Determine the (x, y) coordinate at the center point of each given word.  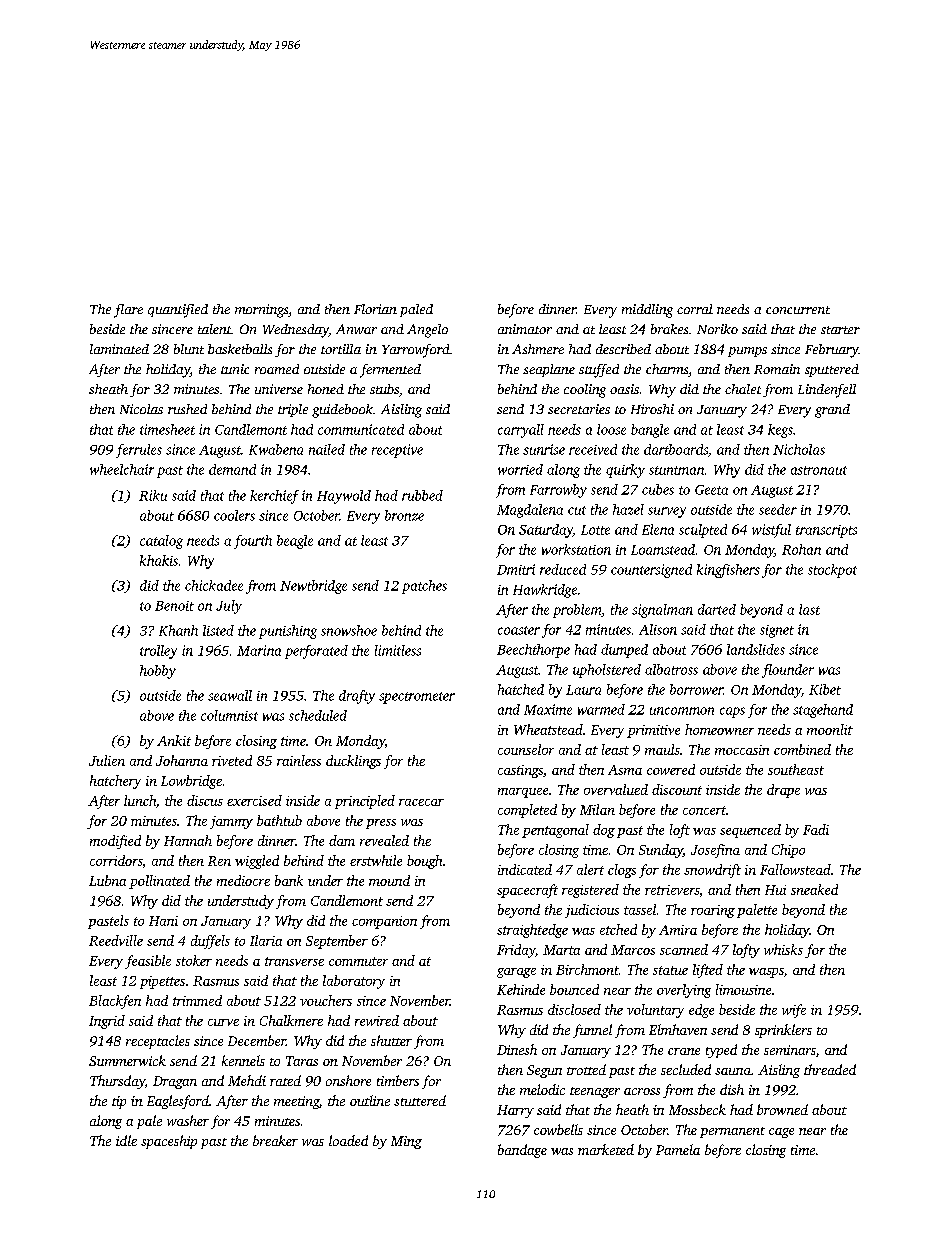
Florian (375, 309)
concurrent (798, 310)
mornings (261, 311)
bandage (522, 1151)
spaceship (169, 1142)
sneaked (814, 889)
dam (342, 840)
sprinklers (783, 1031)
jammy (231, 822)
